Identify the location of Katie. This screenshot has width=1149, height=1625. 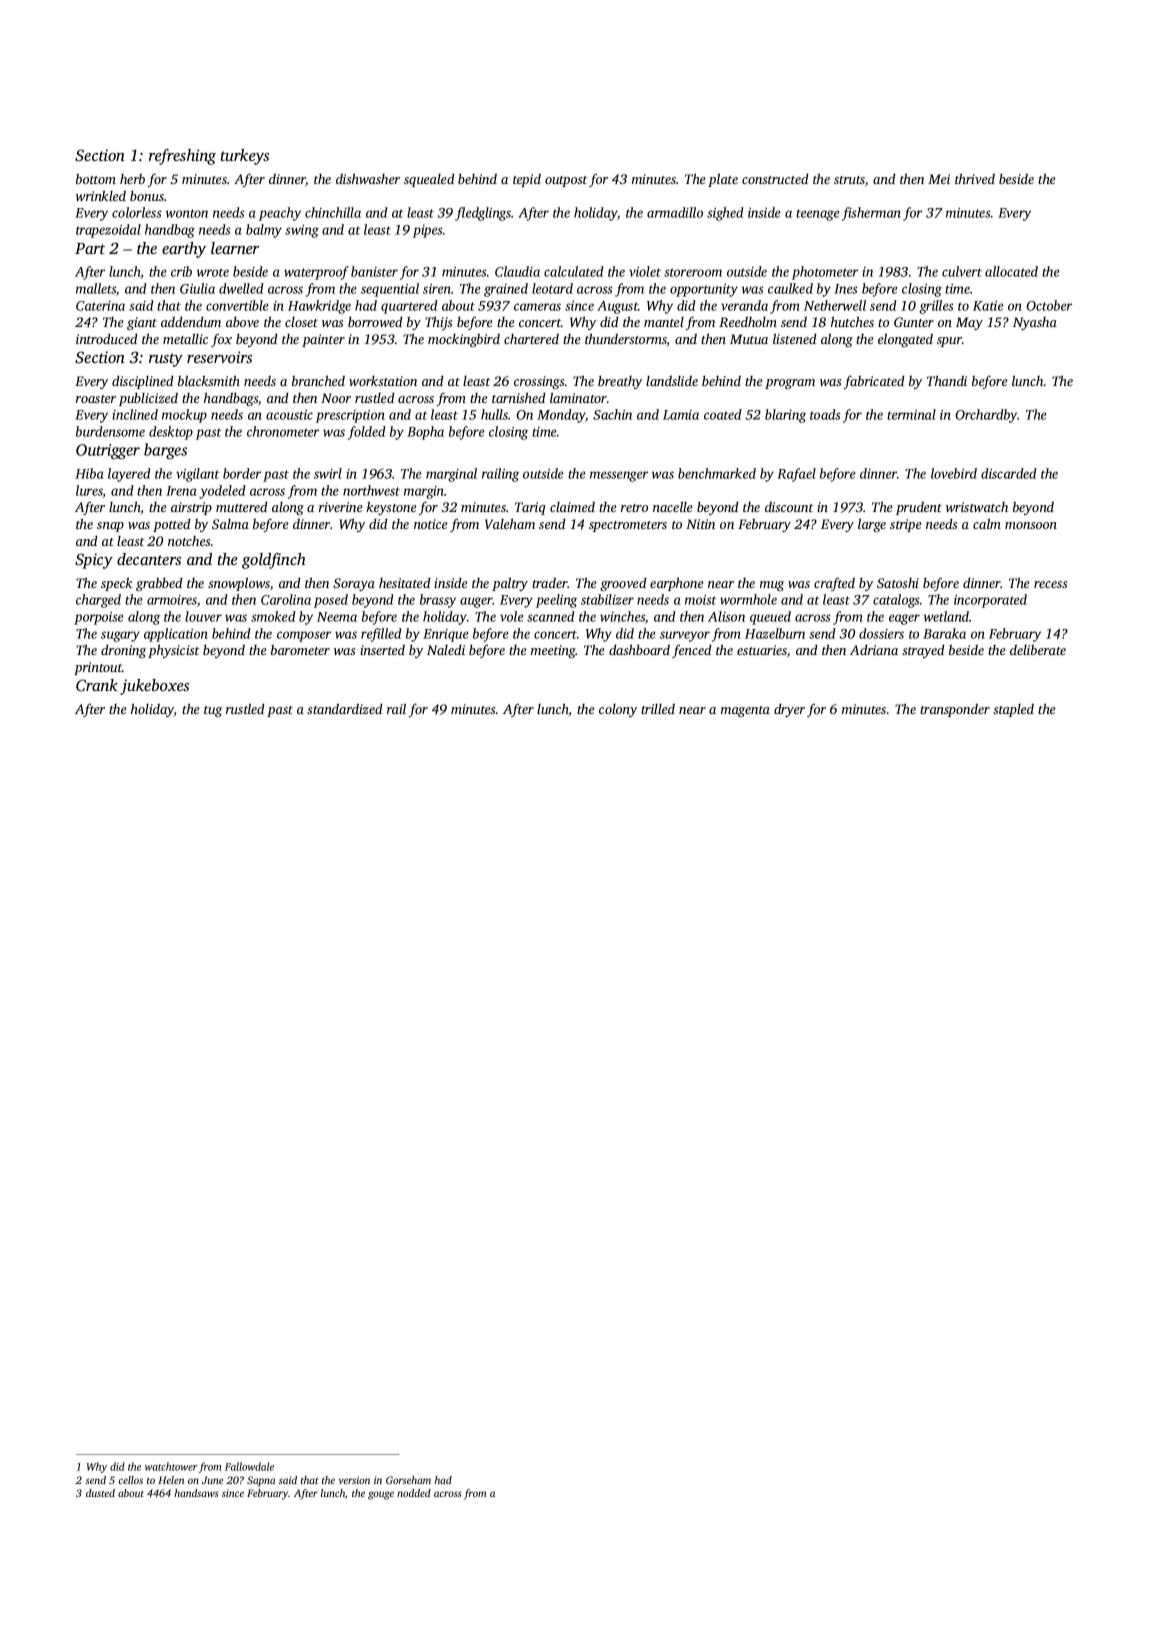
(988, 306).
